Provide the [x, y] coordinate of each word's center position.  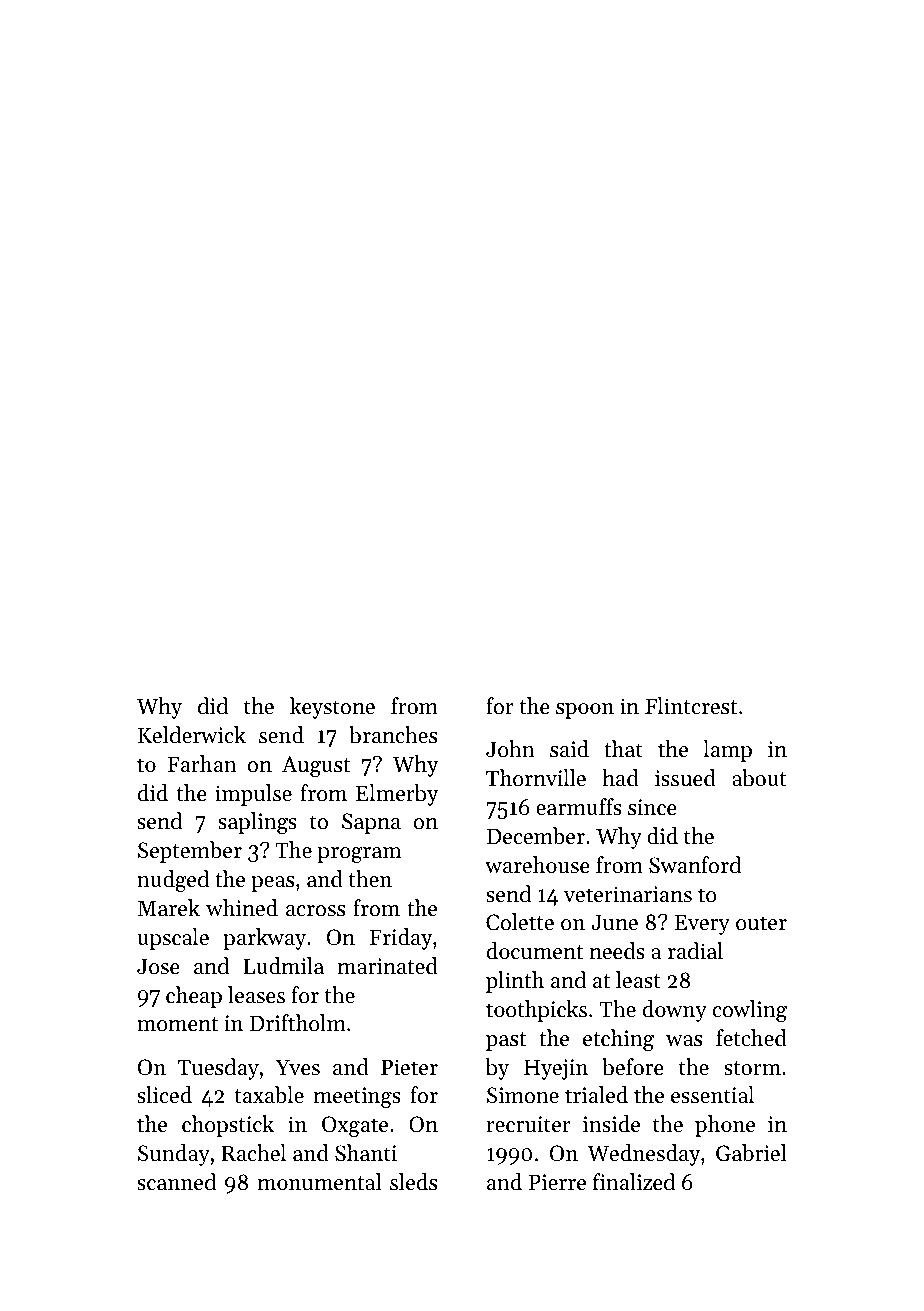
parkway [264, 939]
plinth [515, 982]
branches [393, 735]
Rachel [253, 1153]
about [759, 778]
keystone [332, 708]
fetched [751, 1038]
